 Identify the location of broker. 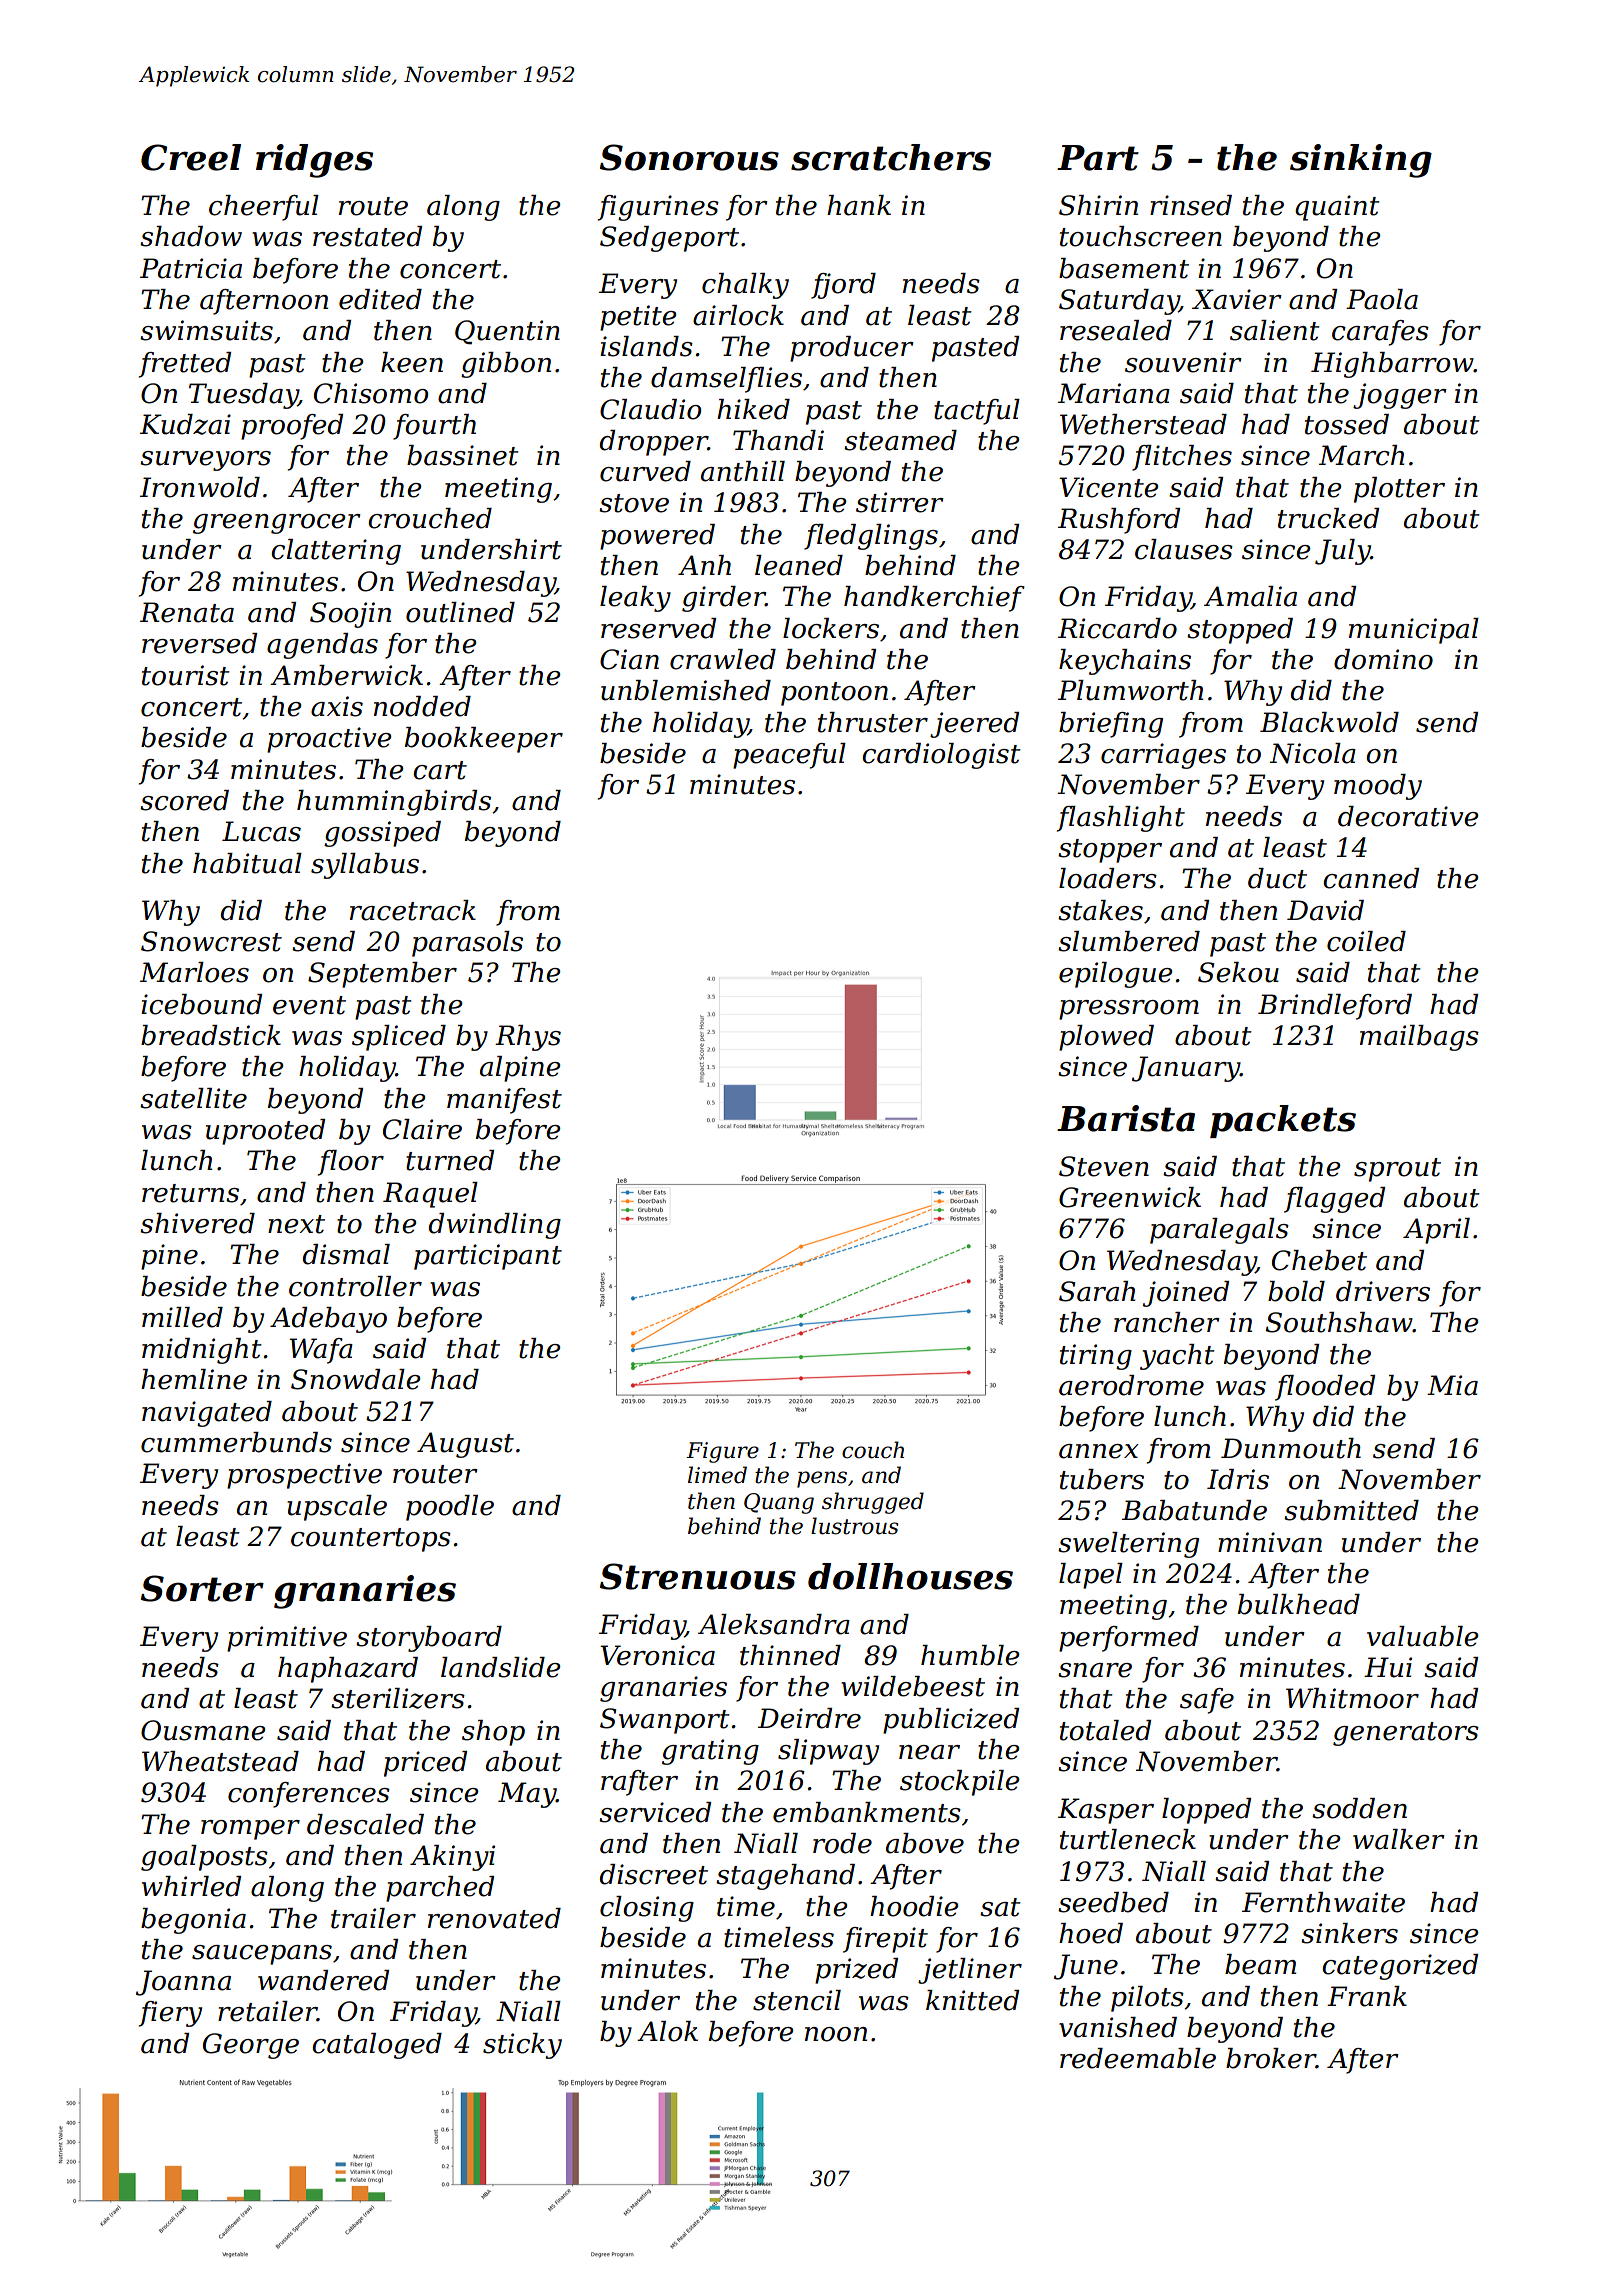
(1271, 2058).
